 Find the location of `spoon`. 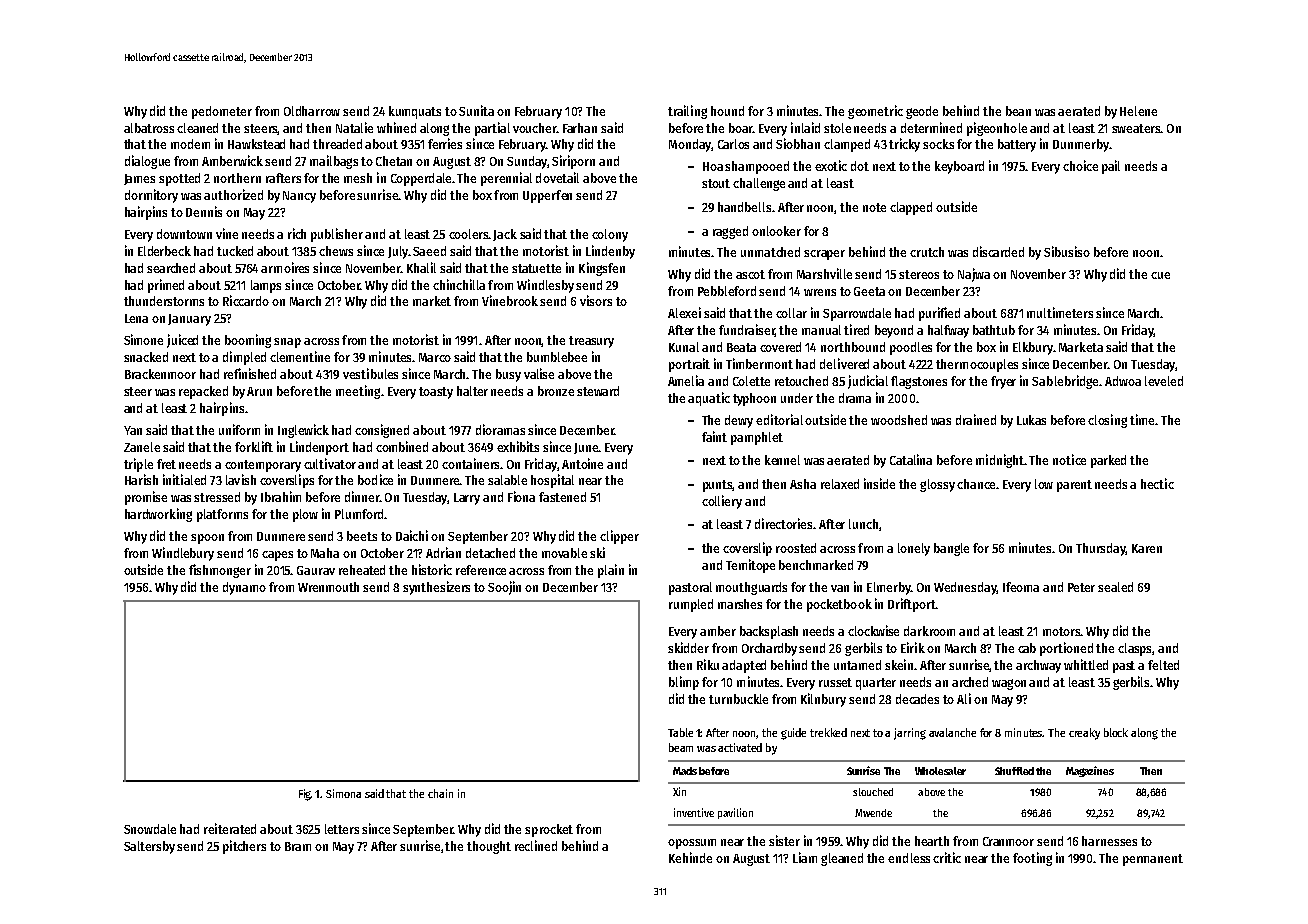

spoon is located at coordinates (207, 539).
